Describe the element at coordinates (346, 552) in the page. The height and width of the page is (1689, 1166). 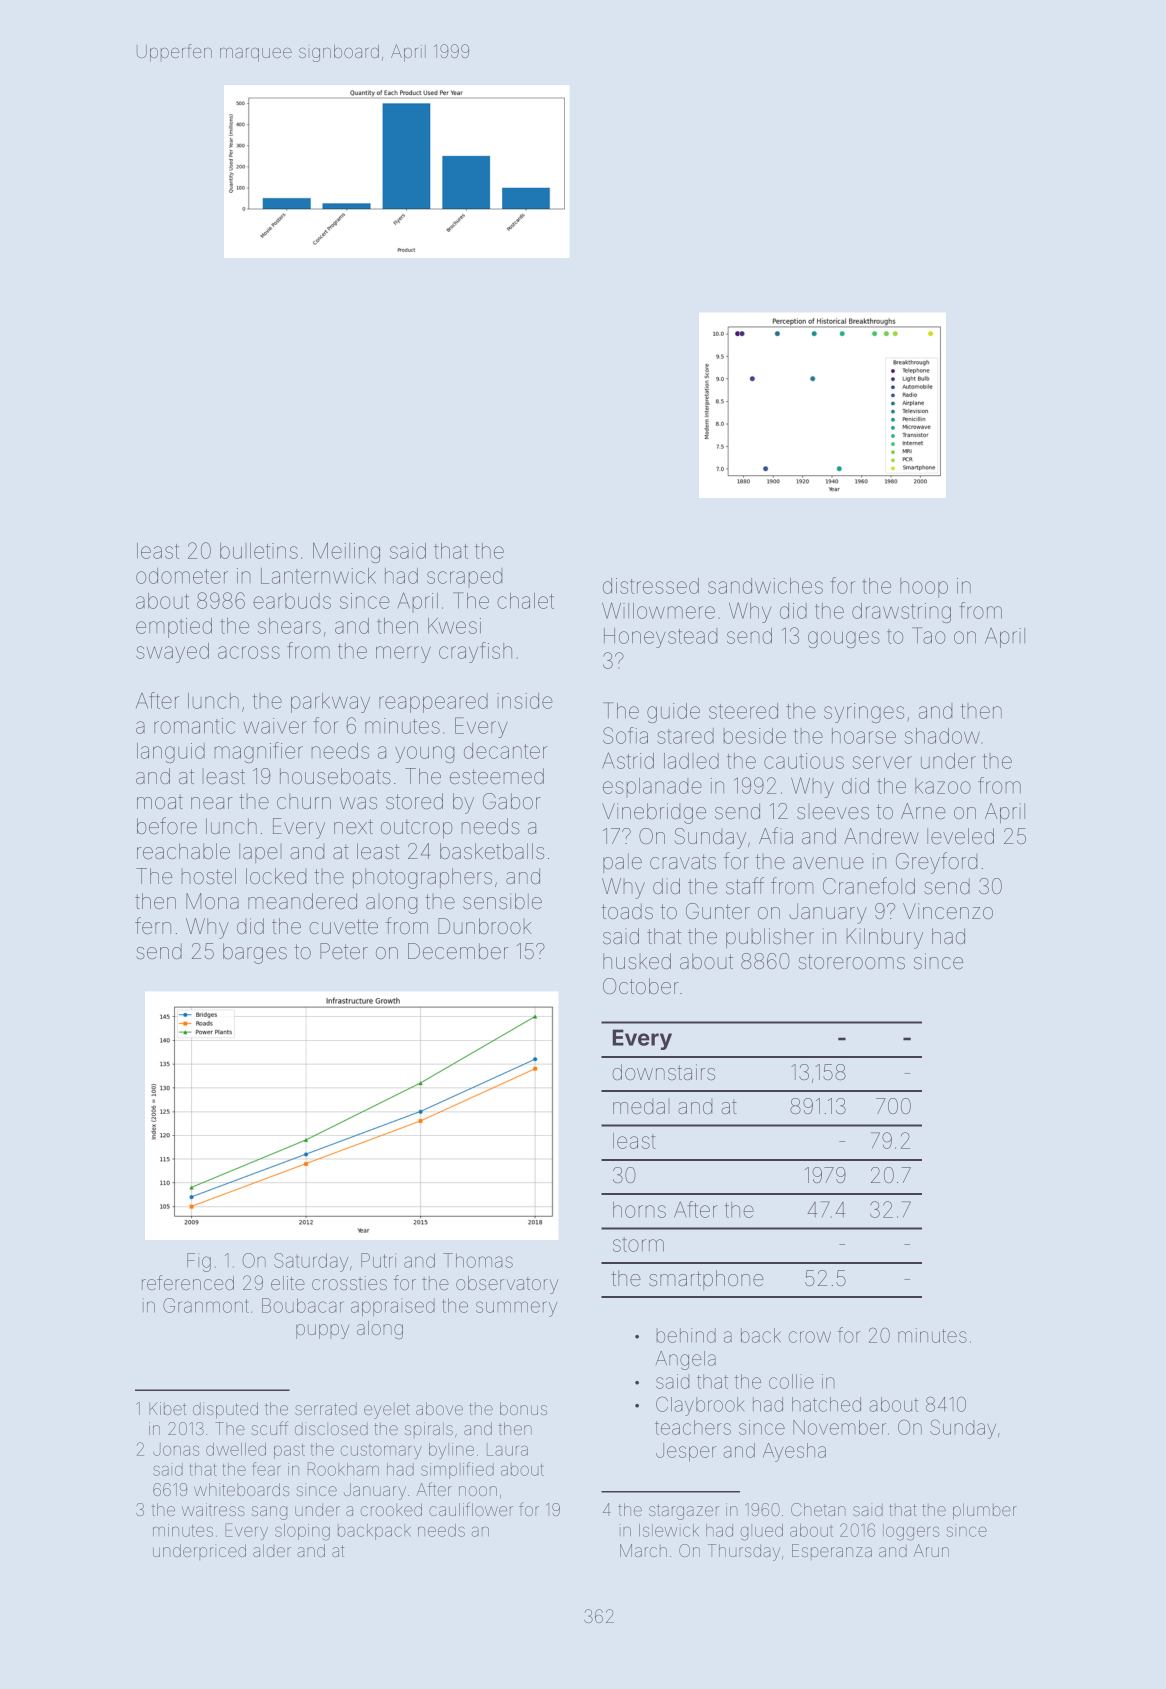
I see `Meiling` at that location.
